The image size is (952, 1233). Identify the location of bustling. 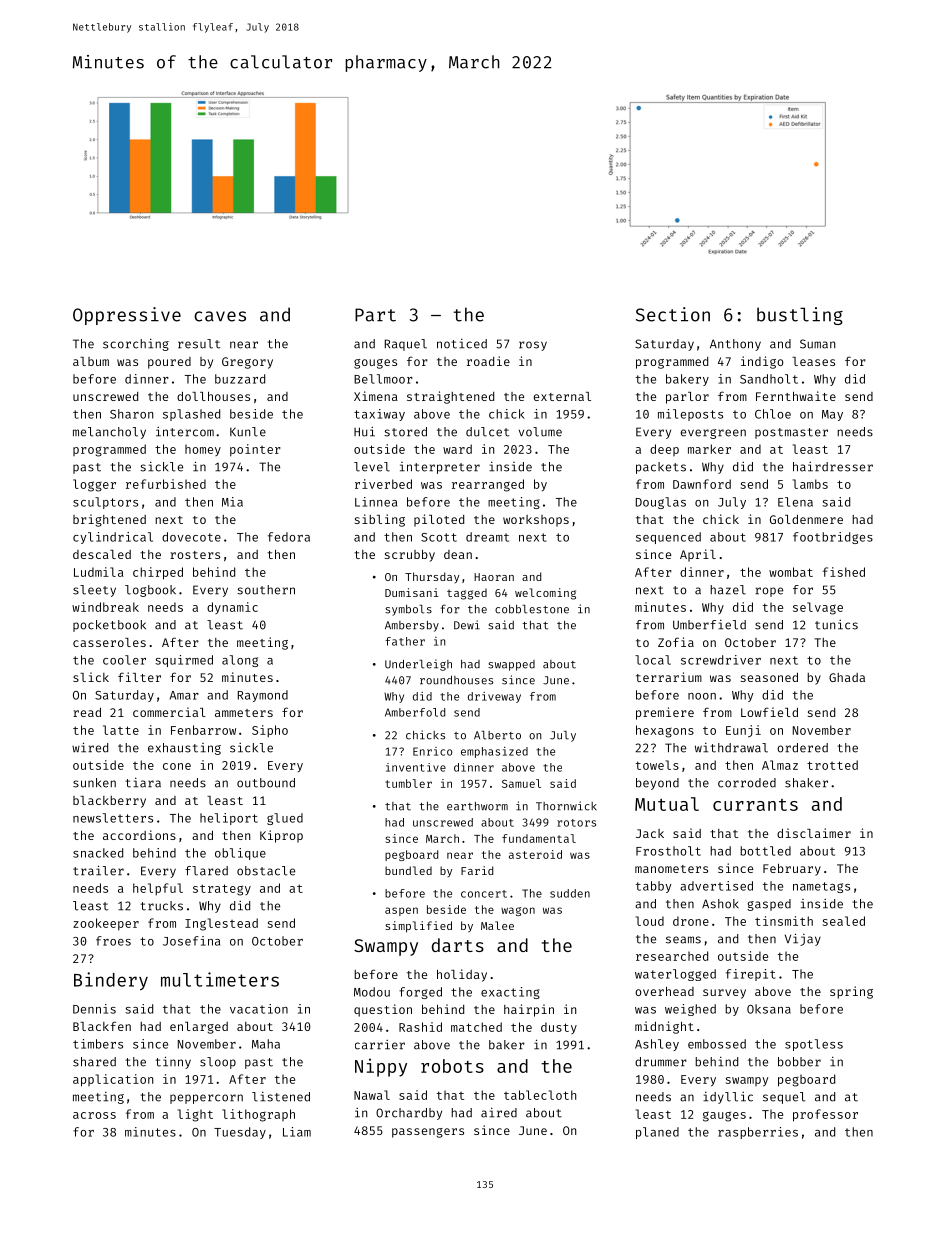
(800, 316).
